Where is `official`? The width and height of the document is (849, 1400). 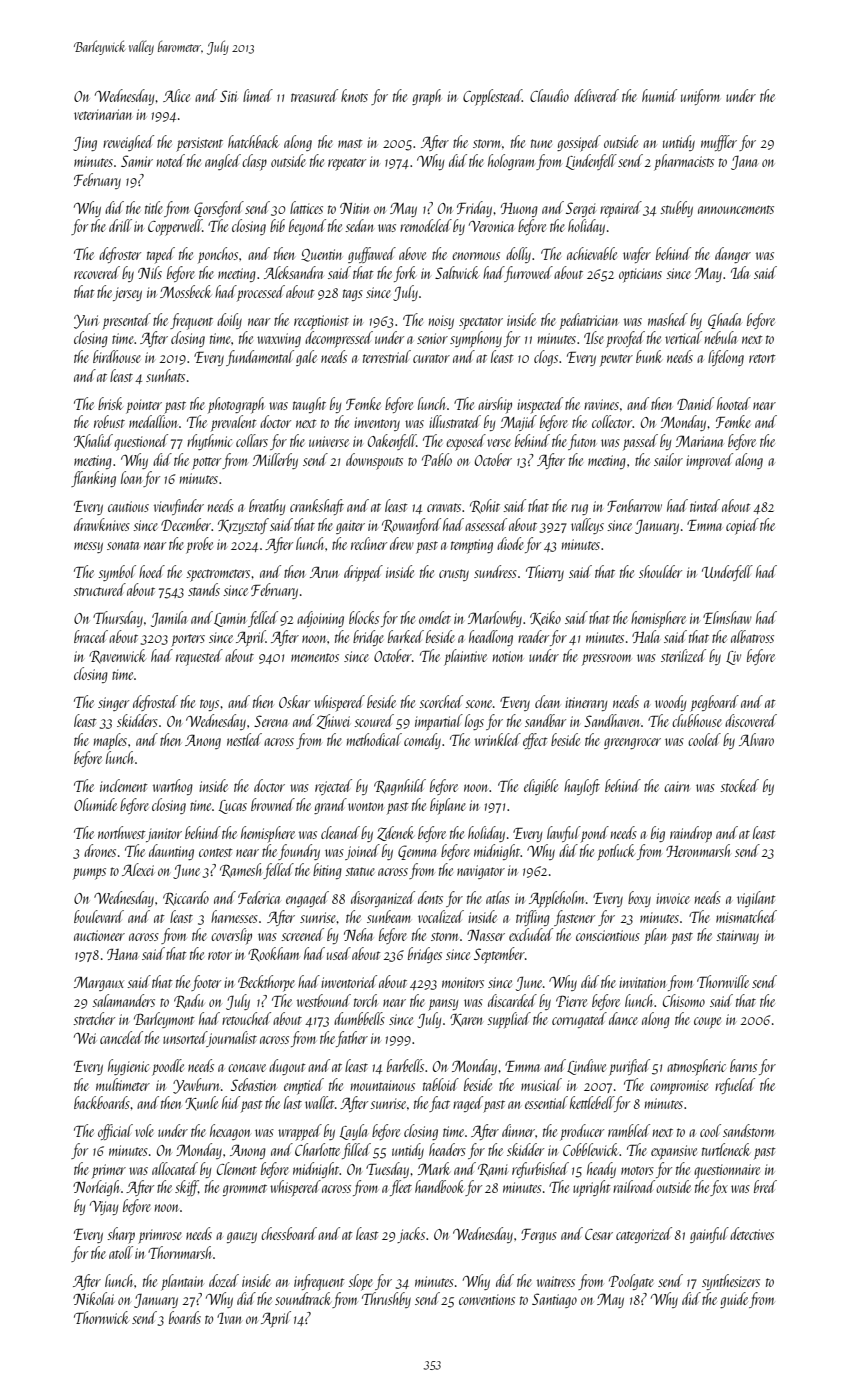 official is located at coordinates (115, 1132).
